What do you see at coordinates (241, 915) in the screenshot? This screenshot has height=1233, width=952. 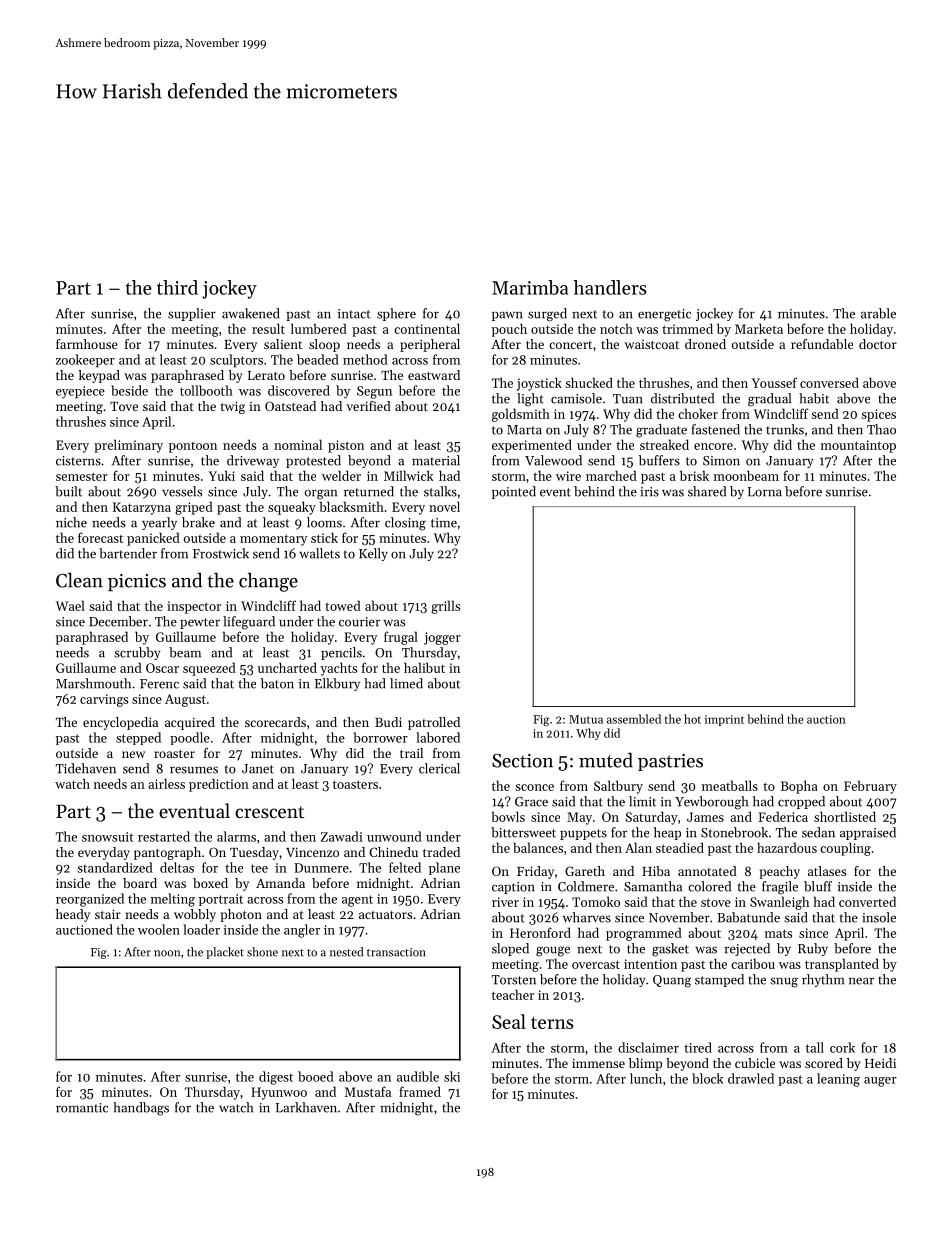 I see `photon` at bounding box center [241, 915].
